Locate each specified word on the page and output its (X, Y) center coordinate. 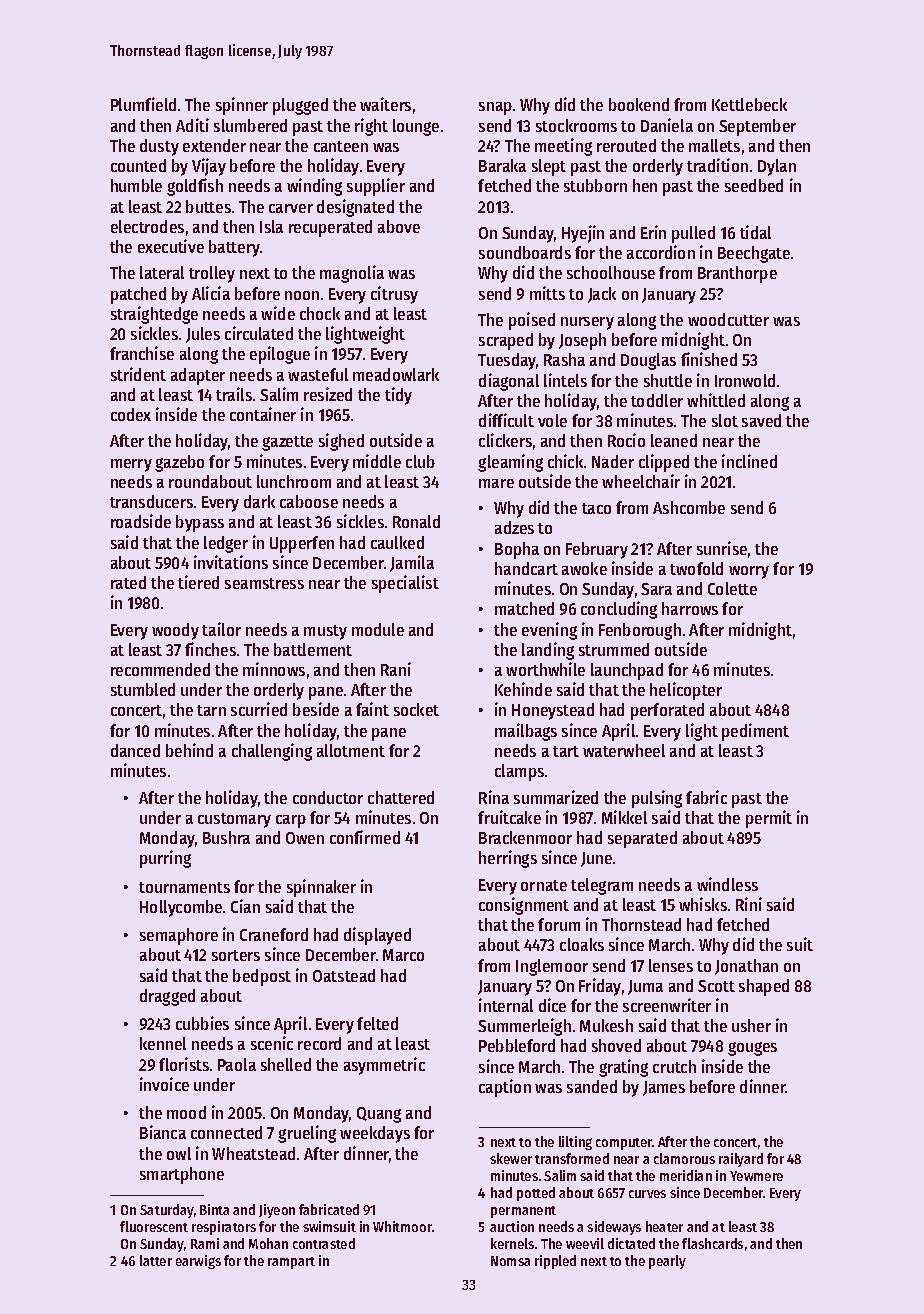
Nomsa (510, 1261)
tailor (221, 629)
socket (416, 709)
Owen (305, 838)
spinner (242, 106)
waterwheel (624, 750)
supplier (376, 187)
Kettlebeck (749, 104)
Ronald (416, 521)
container (263, 414)
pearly (667, 1262)
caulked (397, 542)
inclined (749, 461)
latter (156, 1260)
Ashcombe (689, 507)
